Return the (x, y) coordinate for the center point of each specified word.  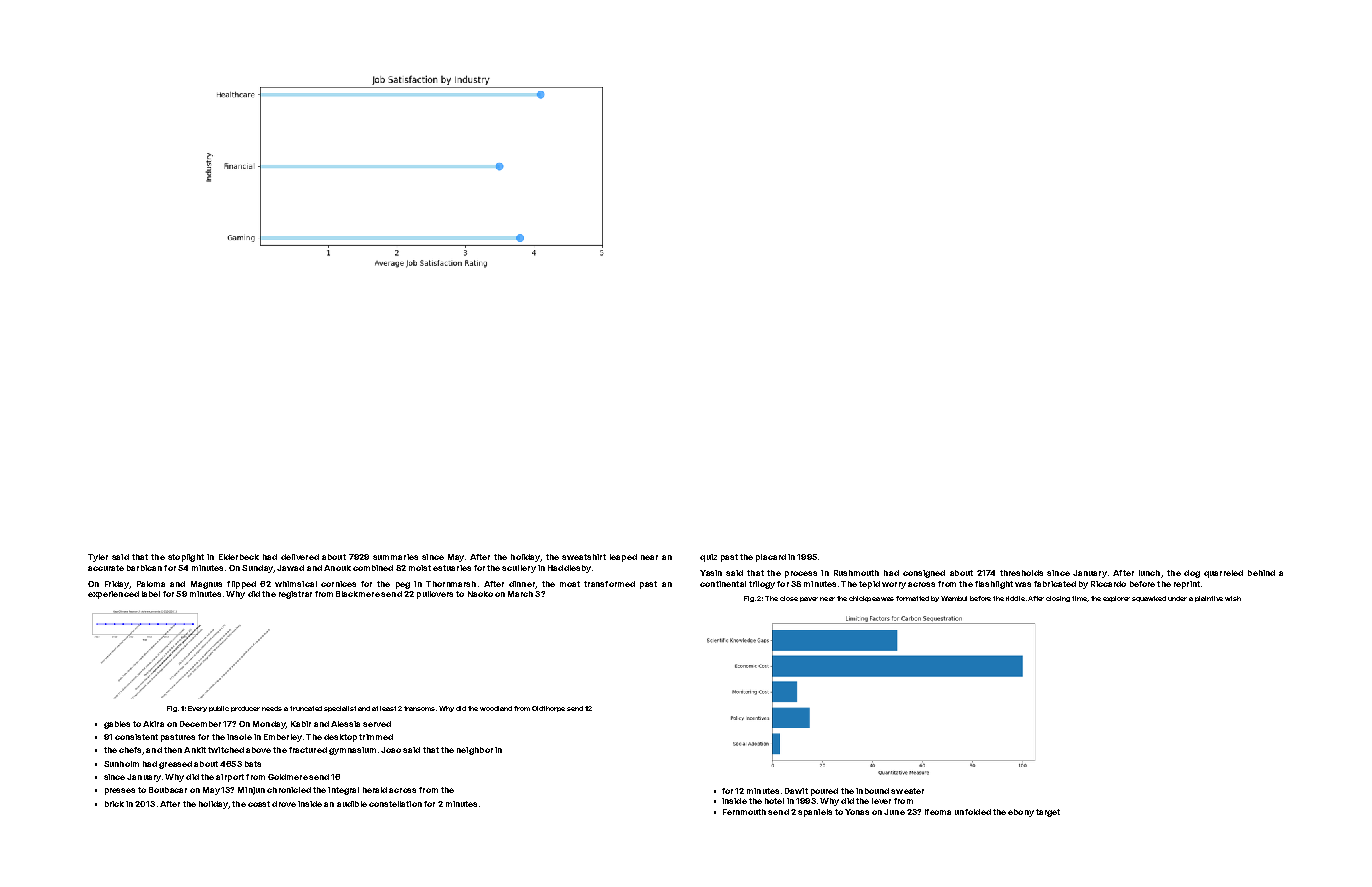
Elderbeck (239, 557)
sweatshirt (584, 557)
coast (259, 804)
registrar (295, 595)
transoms (419, 708)
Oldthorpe (548, 709)
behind (1261, 573)
